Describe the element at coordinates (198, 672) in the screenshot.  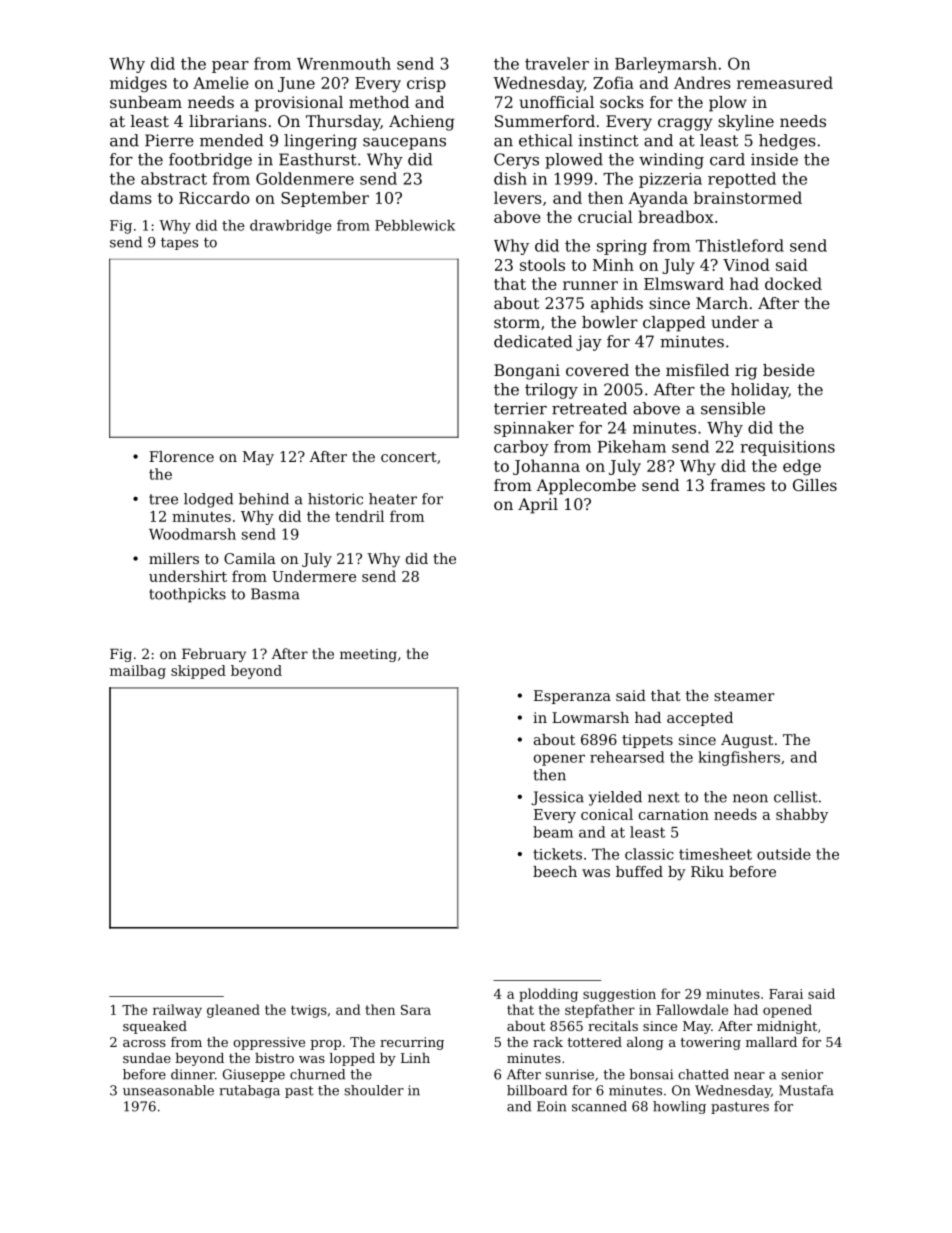
I see `skipped` at that location.
